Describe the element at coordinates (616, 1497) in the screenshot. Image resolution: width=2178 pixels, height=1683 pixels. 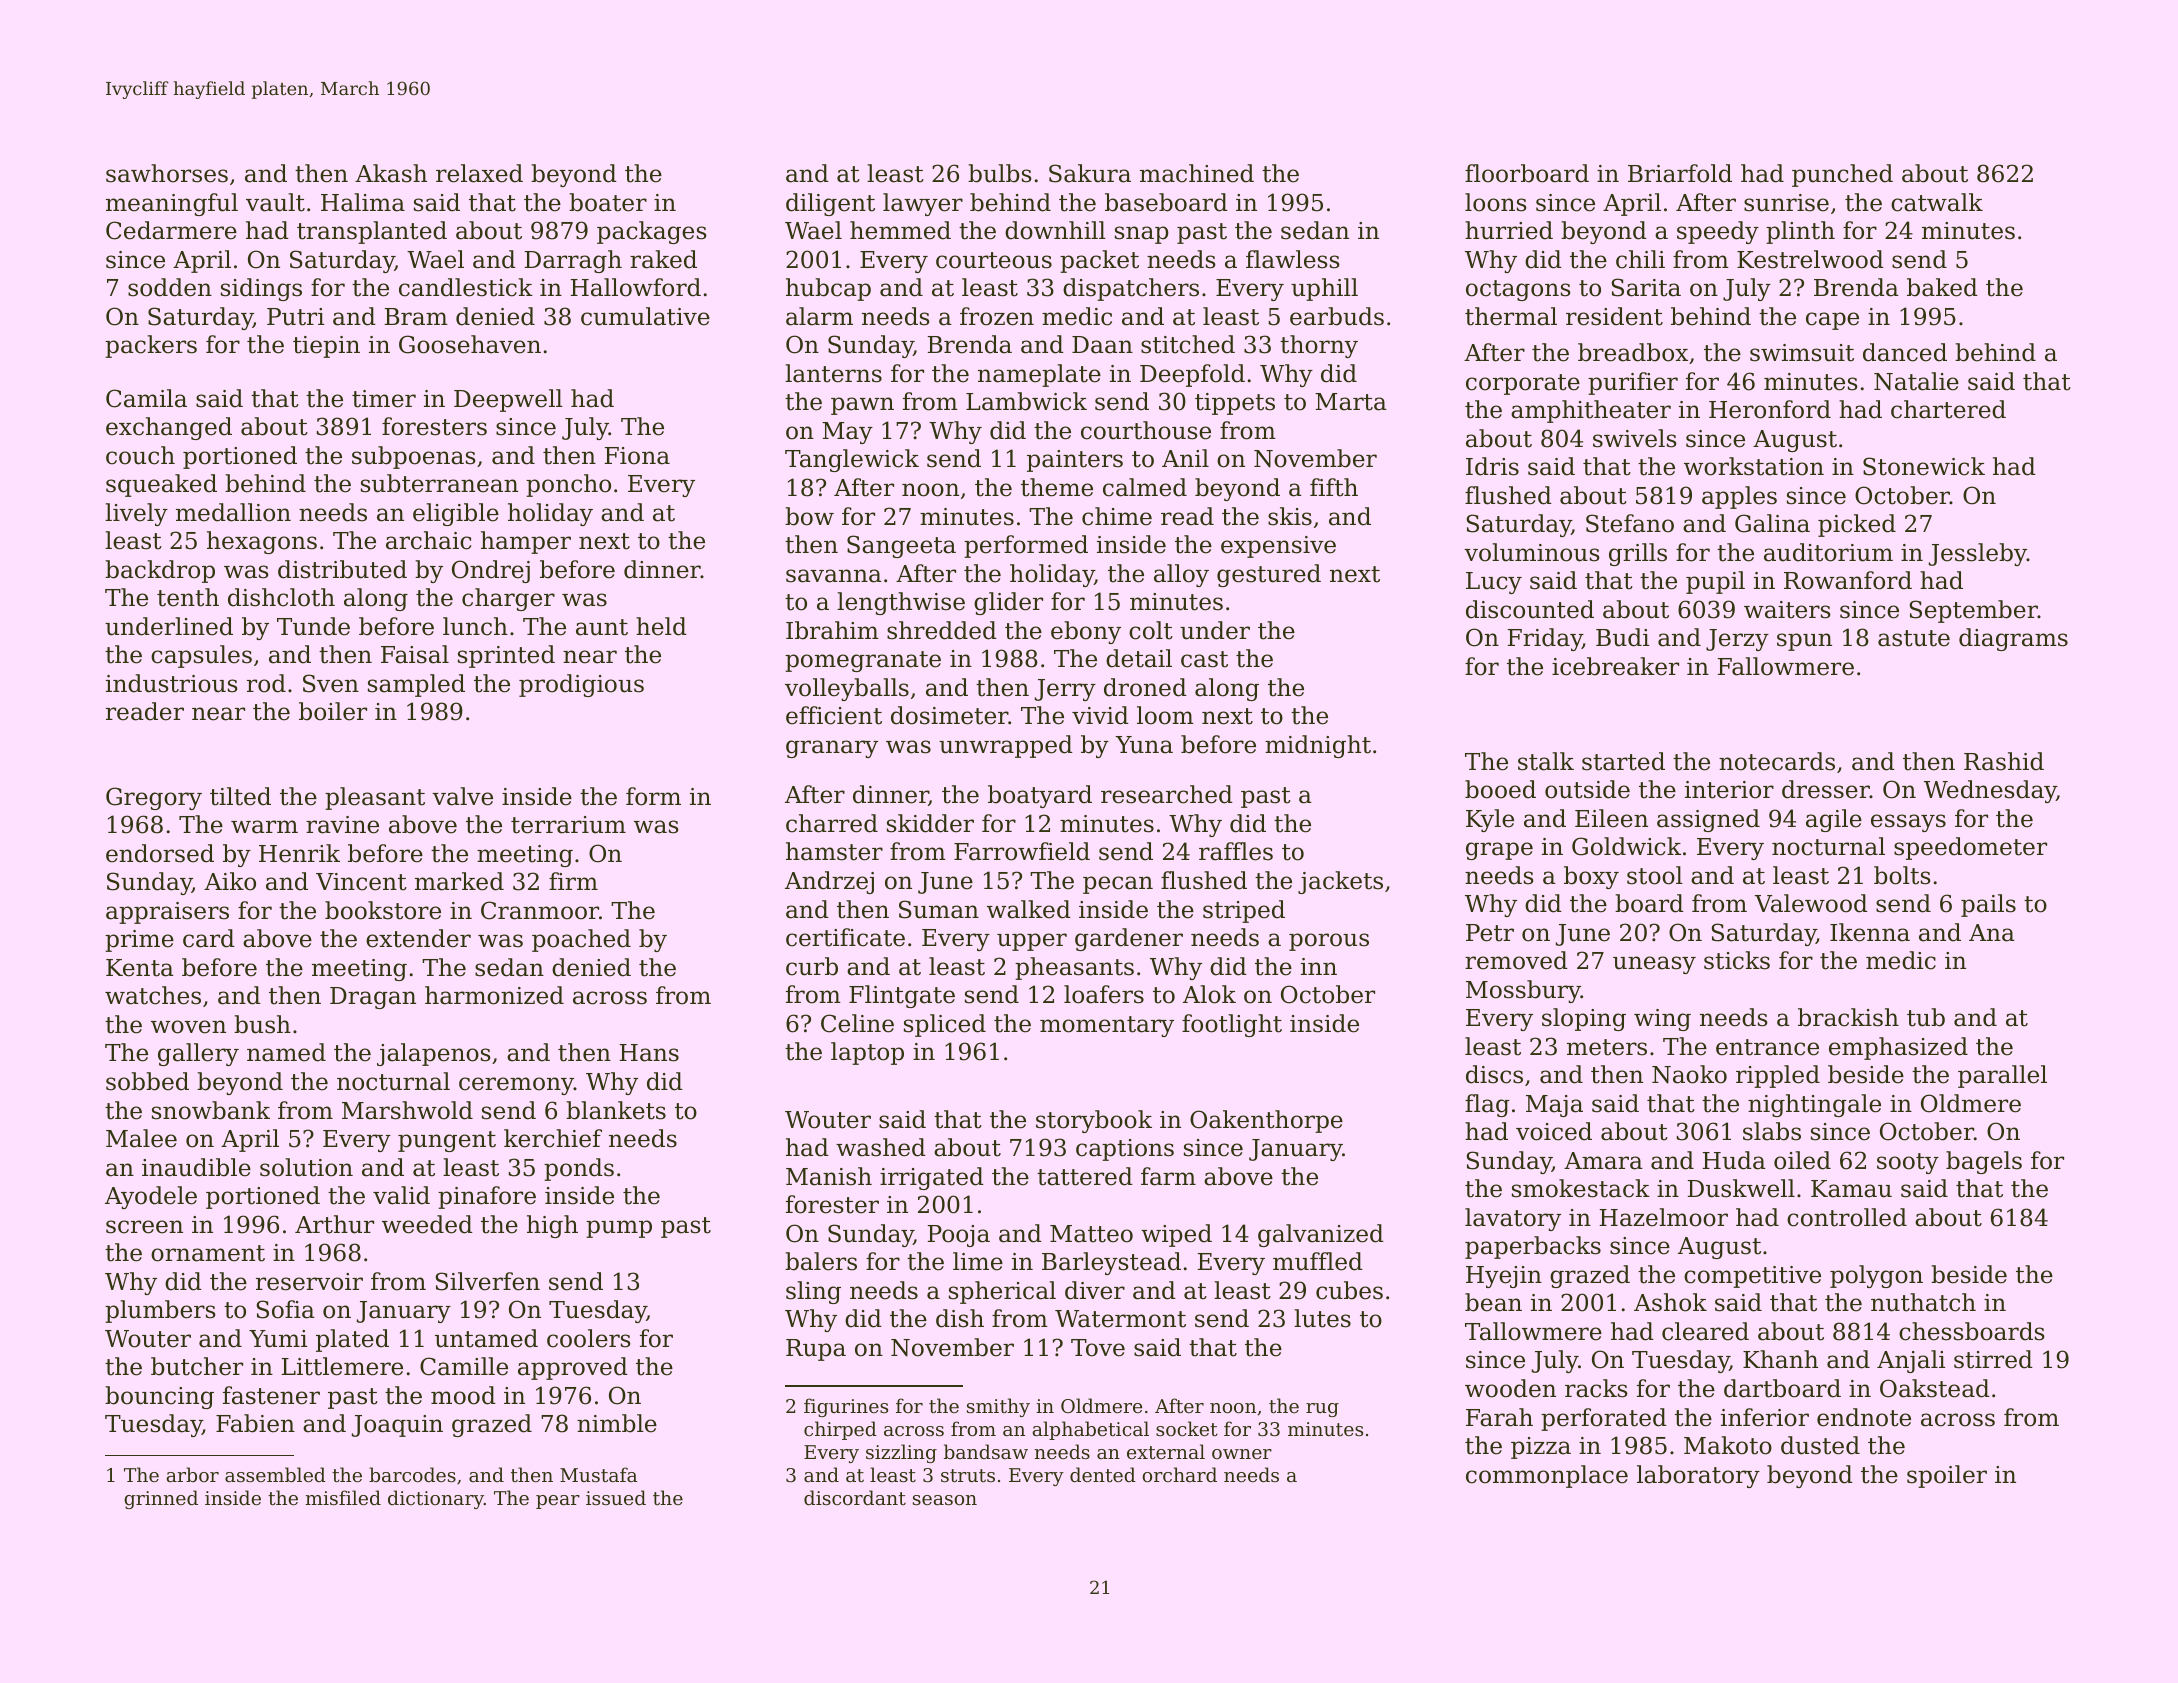
I see `issued` at that location.
